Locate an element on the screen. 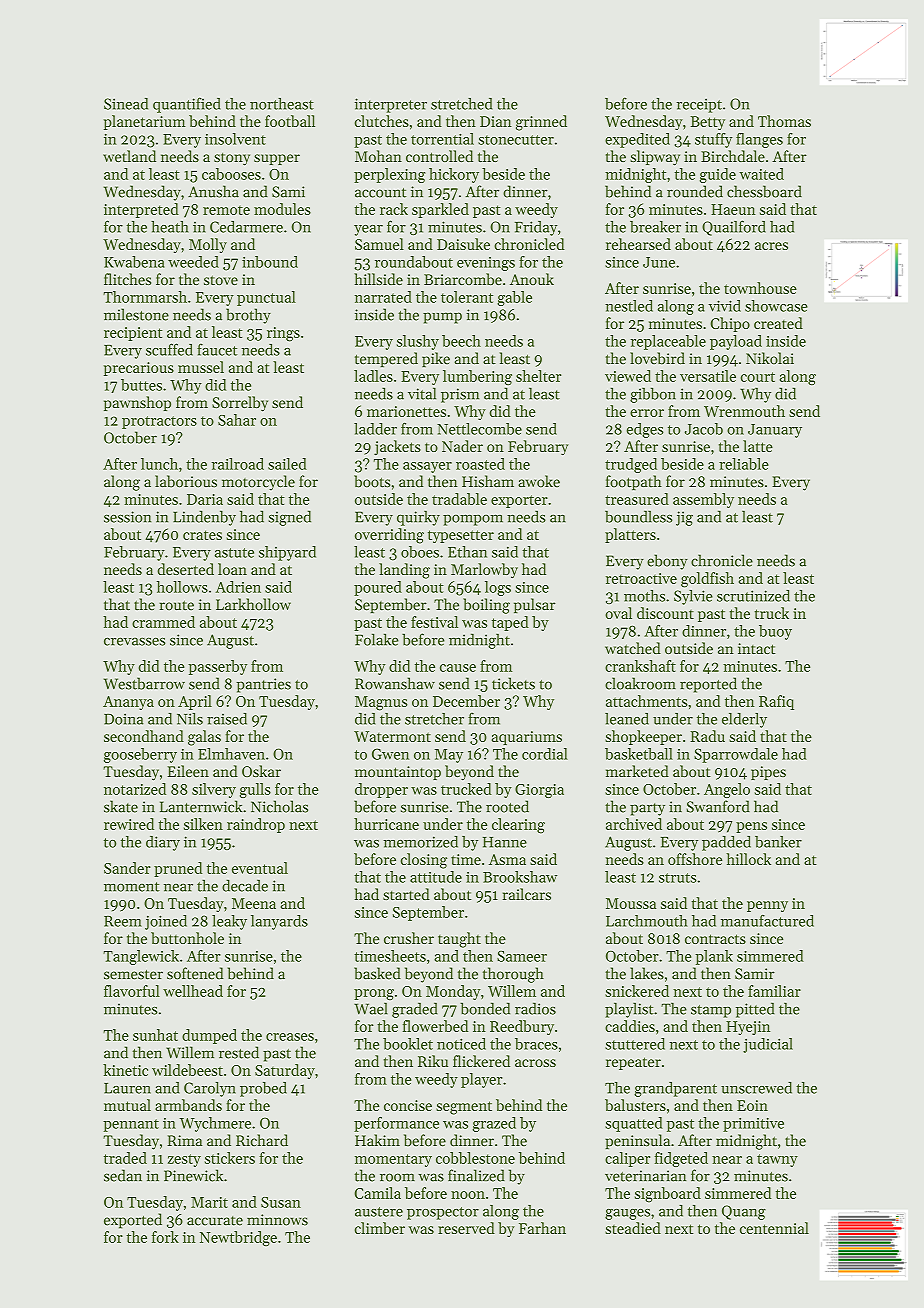 The width and height of the screenshot is (924, 1308). interpreter is located at coordinates (391, 105).
